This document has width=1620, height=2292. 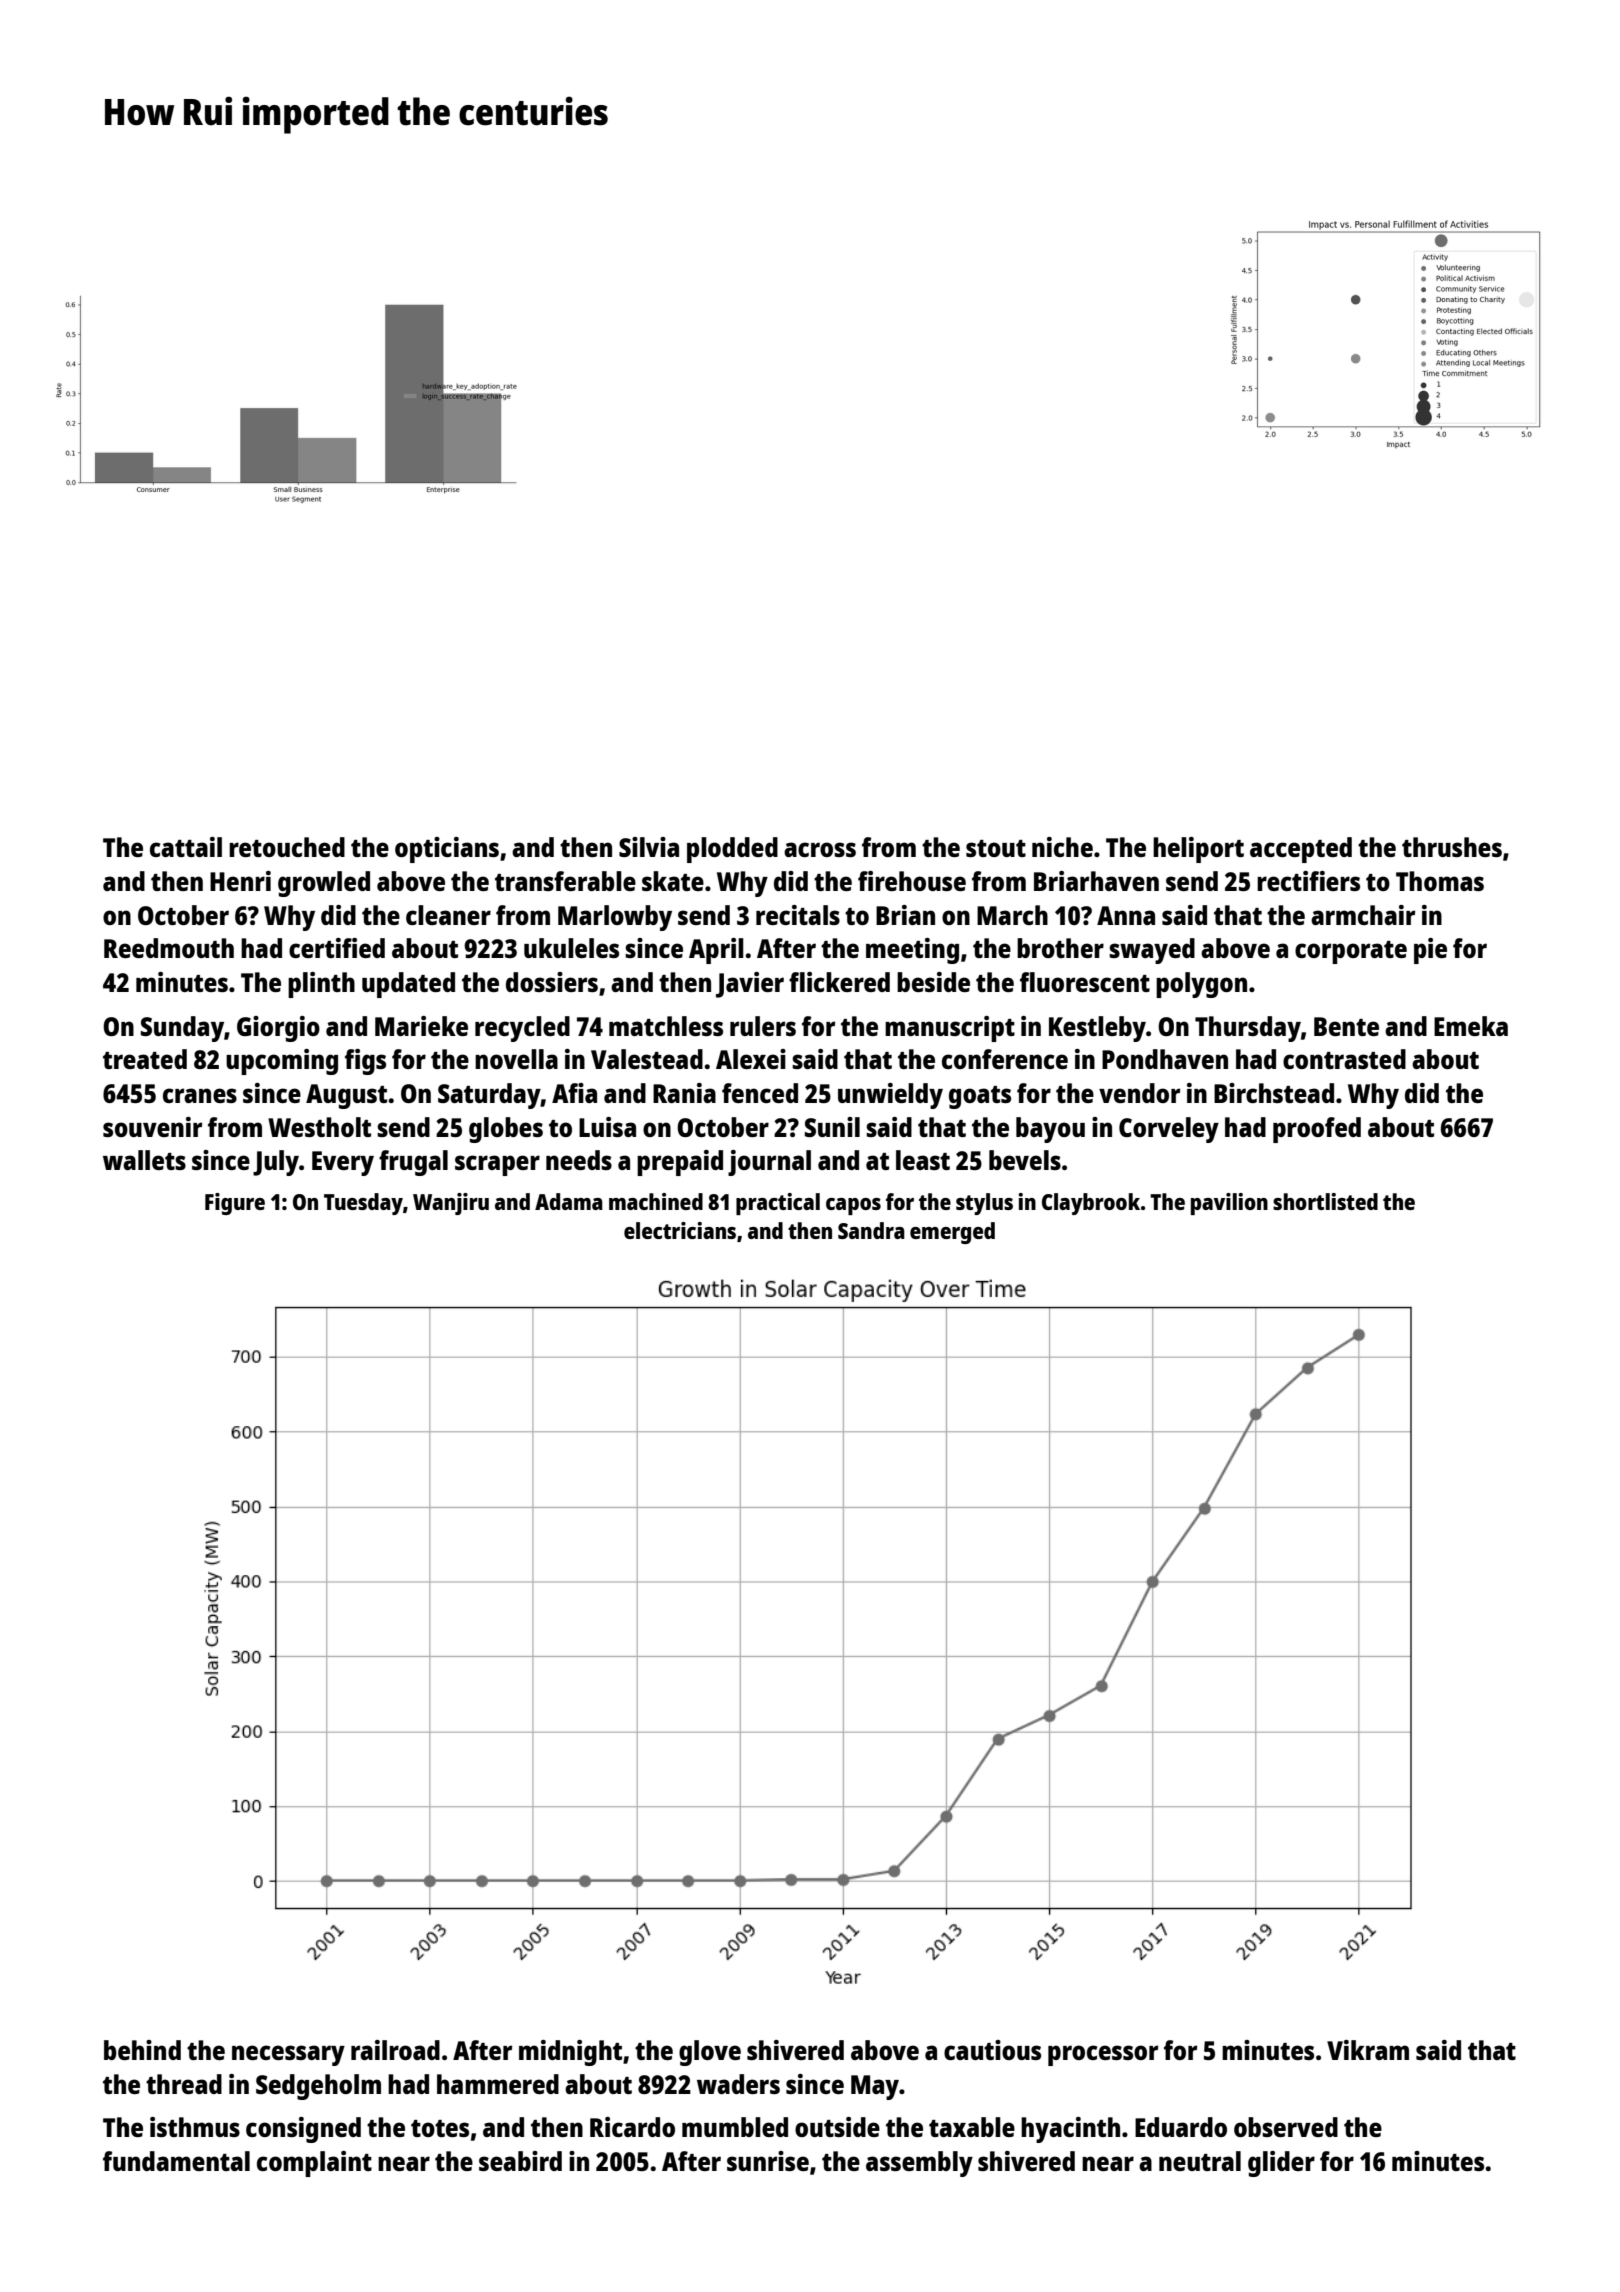 What do you see at coordinates (395, 2050) in the document?
I see `railroad` at bounding box center [395, 2050].
